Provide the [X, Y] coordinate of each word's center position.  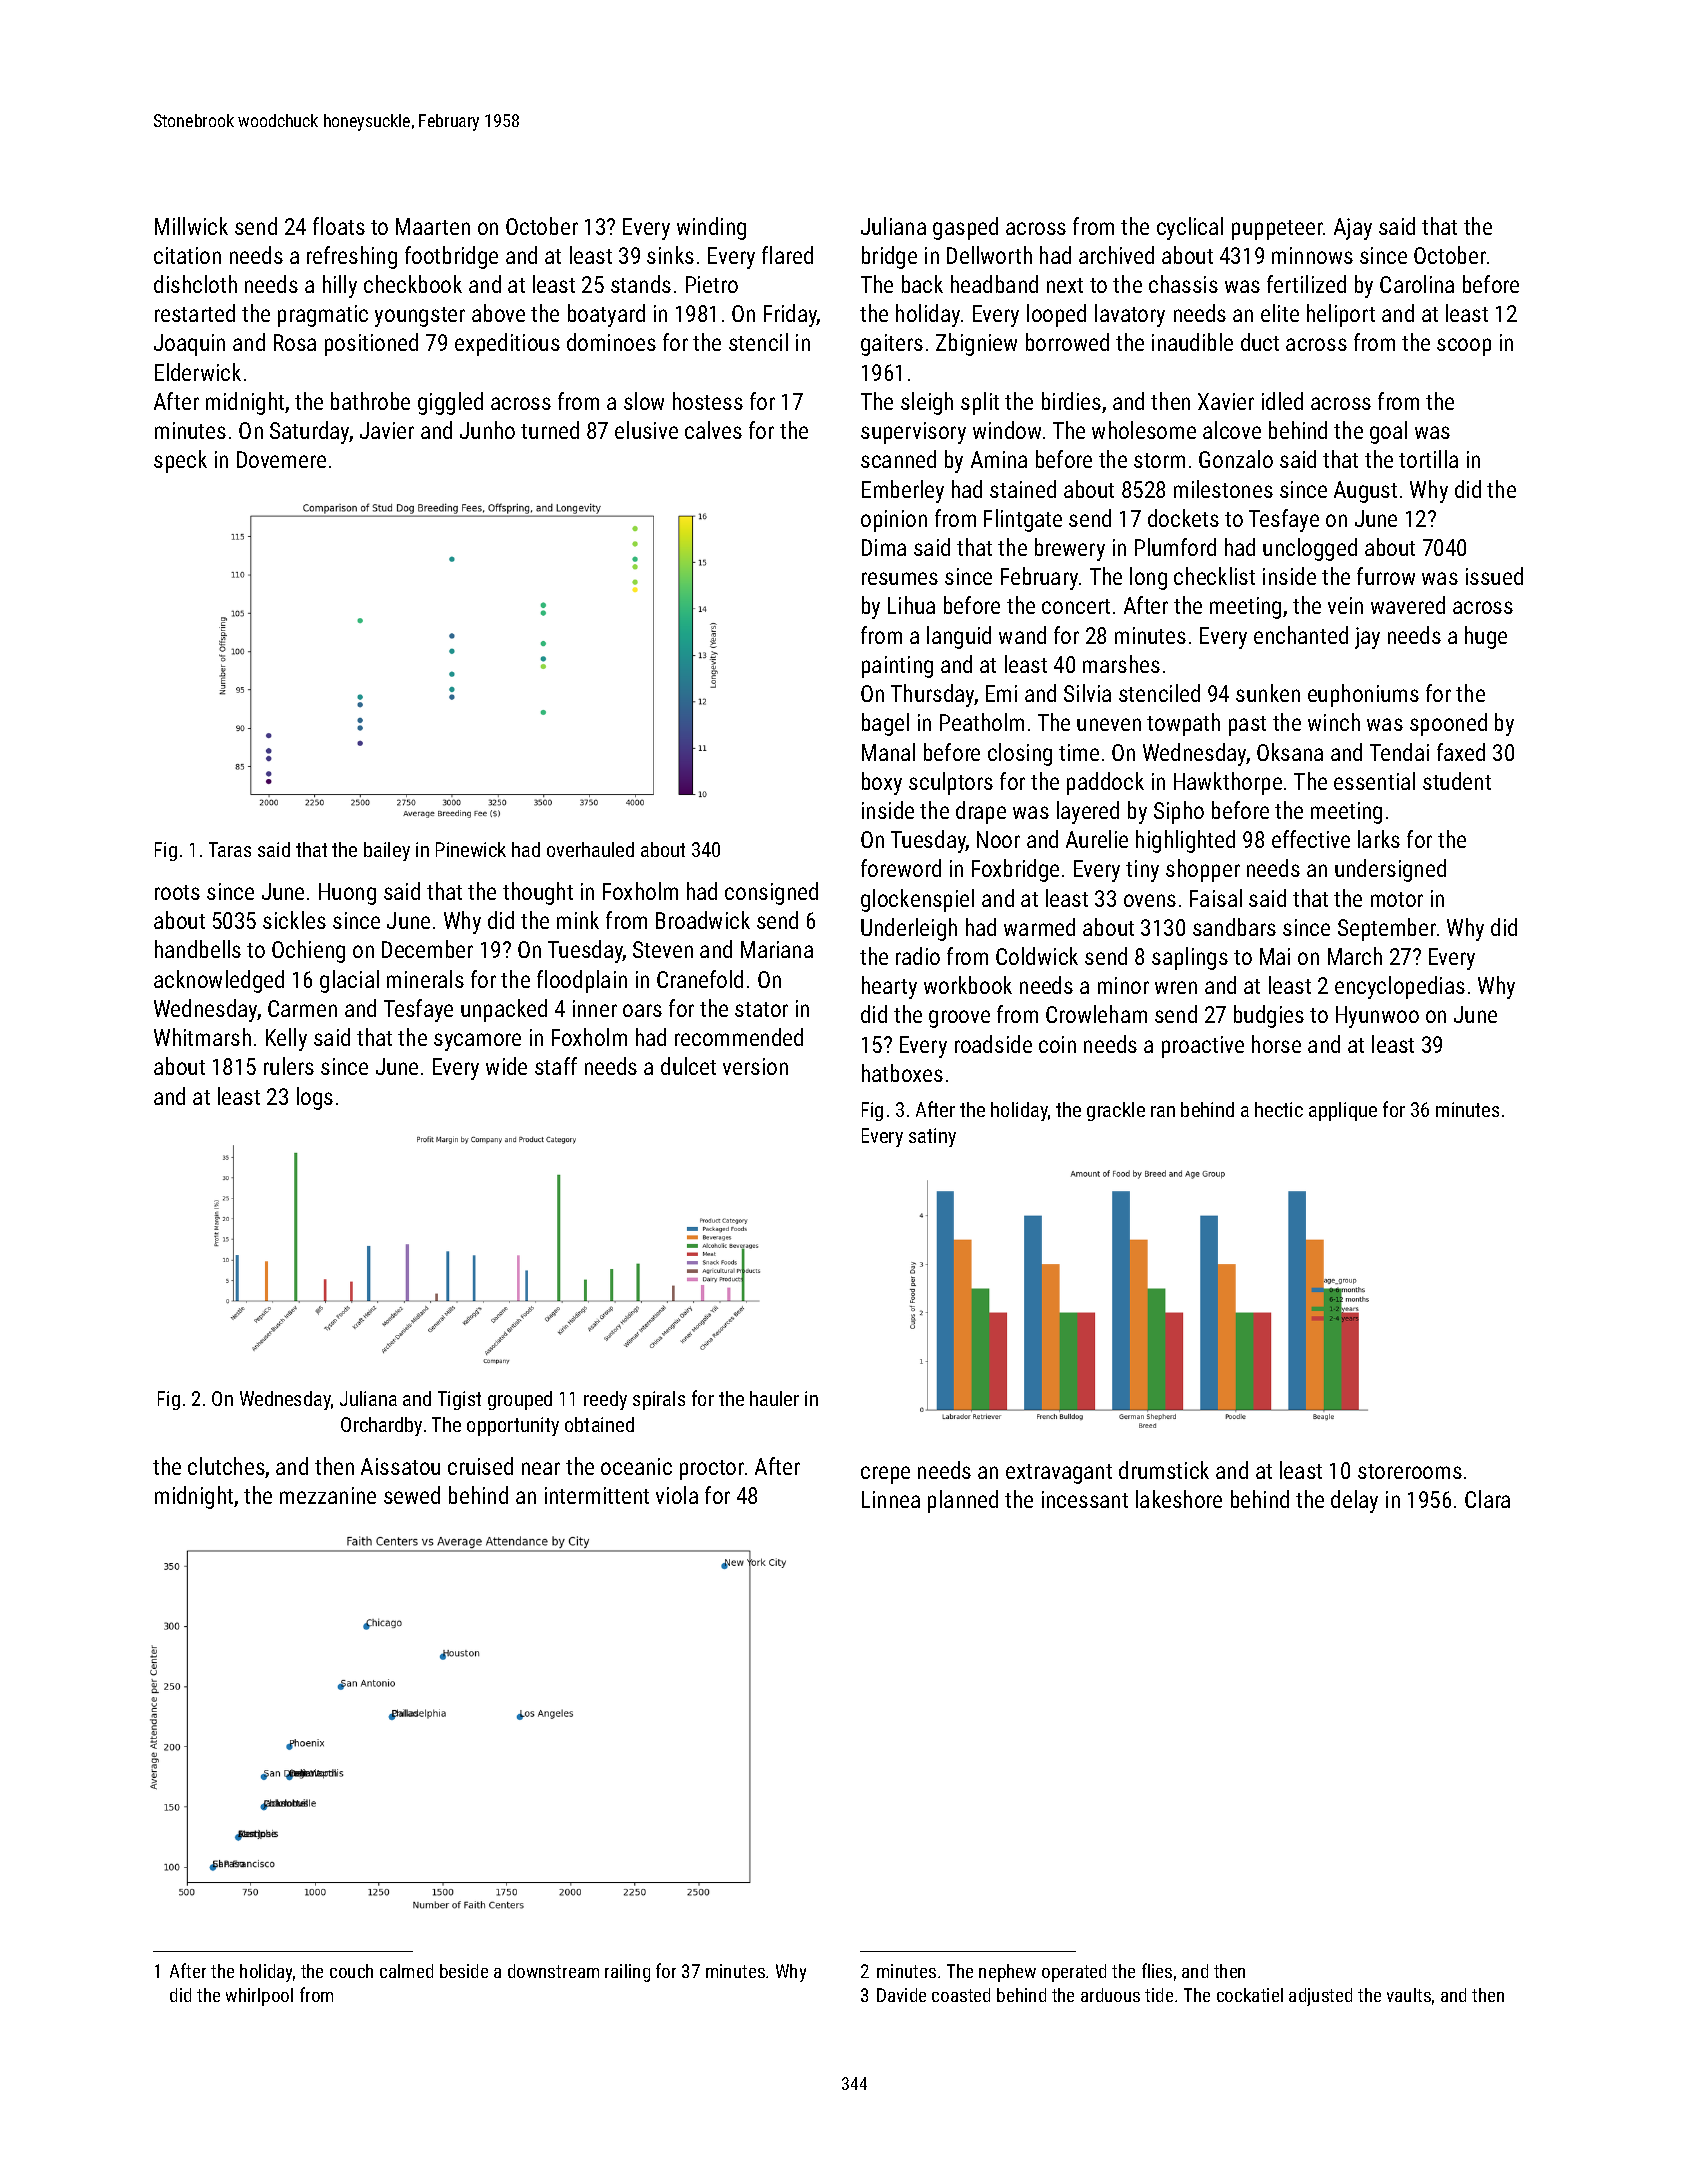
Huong [347, 894]
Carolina [1417, 284]
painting [897, 667]
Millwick [191, 226]
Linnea [891, 1499]
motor [1397, 899]
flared [787, 255]
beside [464, 1971]
